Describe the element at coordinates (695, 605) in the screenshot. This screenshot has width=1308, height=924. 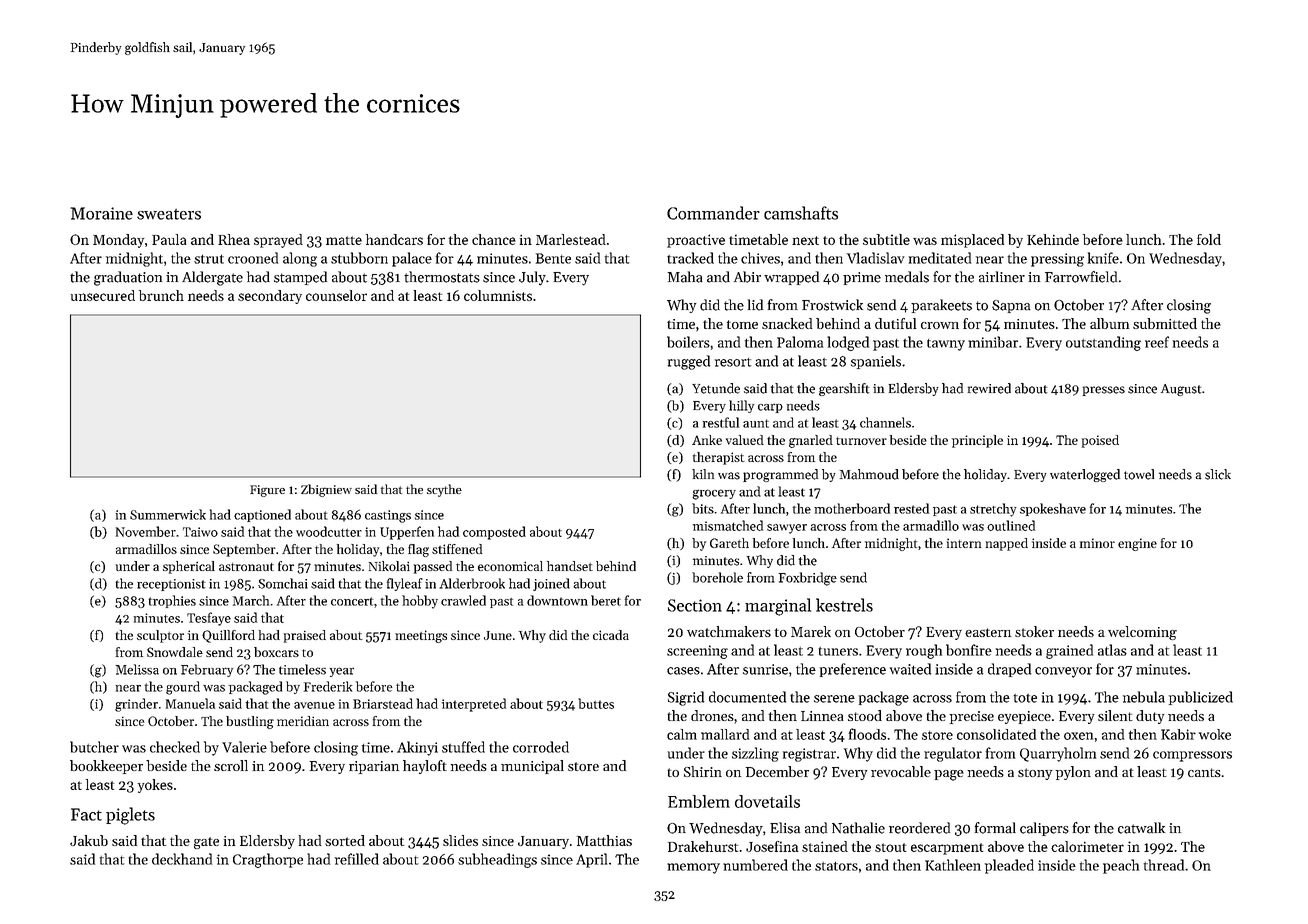
I see `Section` at that location.
